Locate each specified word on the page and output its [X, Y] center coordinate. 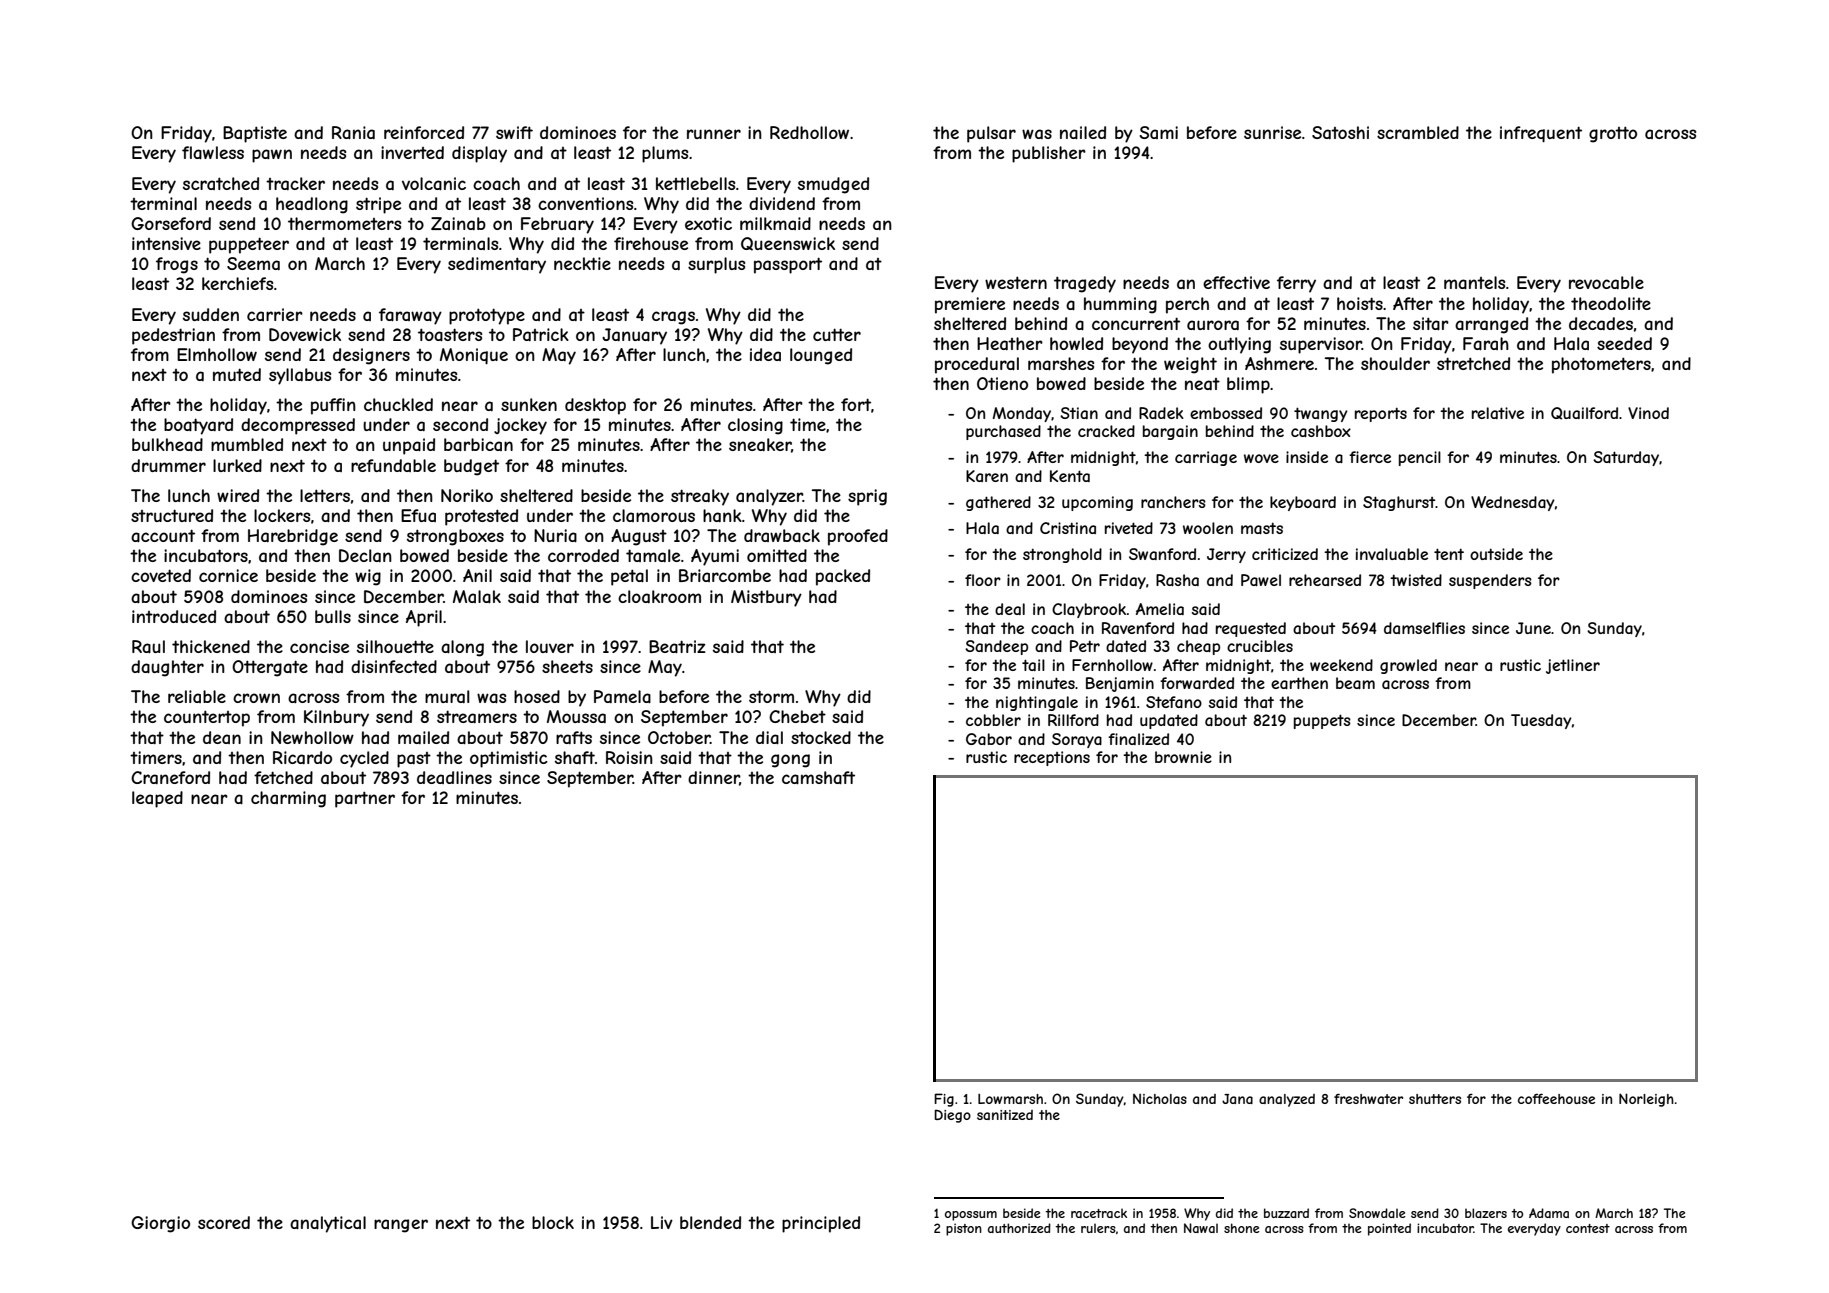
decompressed [298, 426]
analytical [328, 1224]
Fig [944, 1100]
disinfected [394, 666]
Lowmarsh [1010, 1099]
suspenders [1490, 581]
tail [1033, 665]
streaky [700, 497]
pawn [272, 156]
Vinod [1648, 413]
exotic [708, 223]
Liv [662, 1222]
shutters [1435, 1099]
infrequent [1541, 134]
